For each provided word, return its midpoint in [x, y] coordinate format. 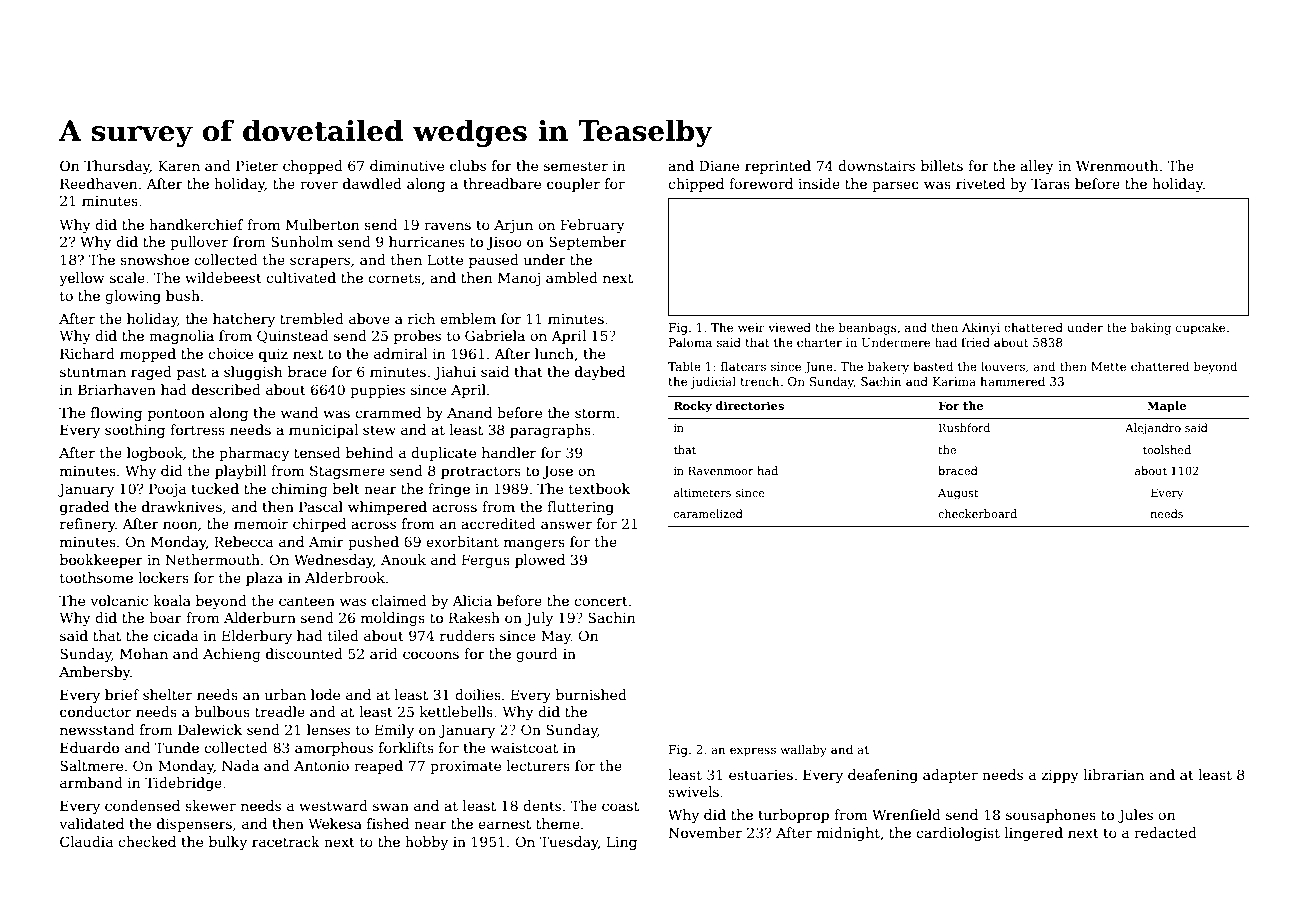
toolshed [1167, 449]
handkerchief [196, 224]
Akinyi [981, 329]
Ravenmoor [721, 470]
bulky [228, 843]
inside [819, 183]
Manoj [519, 279]
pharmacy [254, 454]
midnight [848, 834]
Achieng [232, 655]
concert [601, 601]
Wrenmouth [1117, 165]
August [958, 494]
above [369, 318]
